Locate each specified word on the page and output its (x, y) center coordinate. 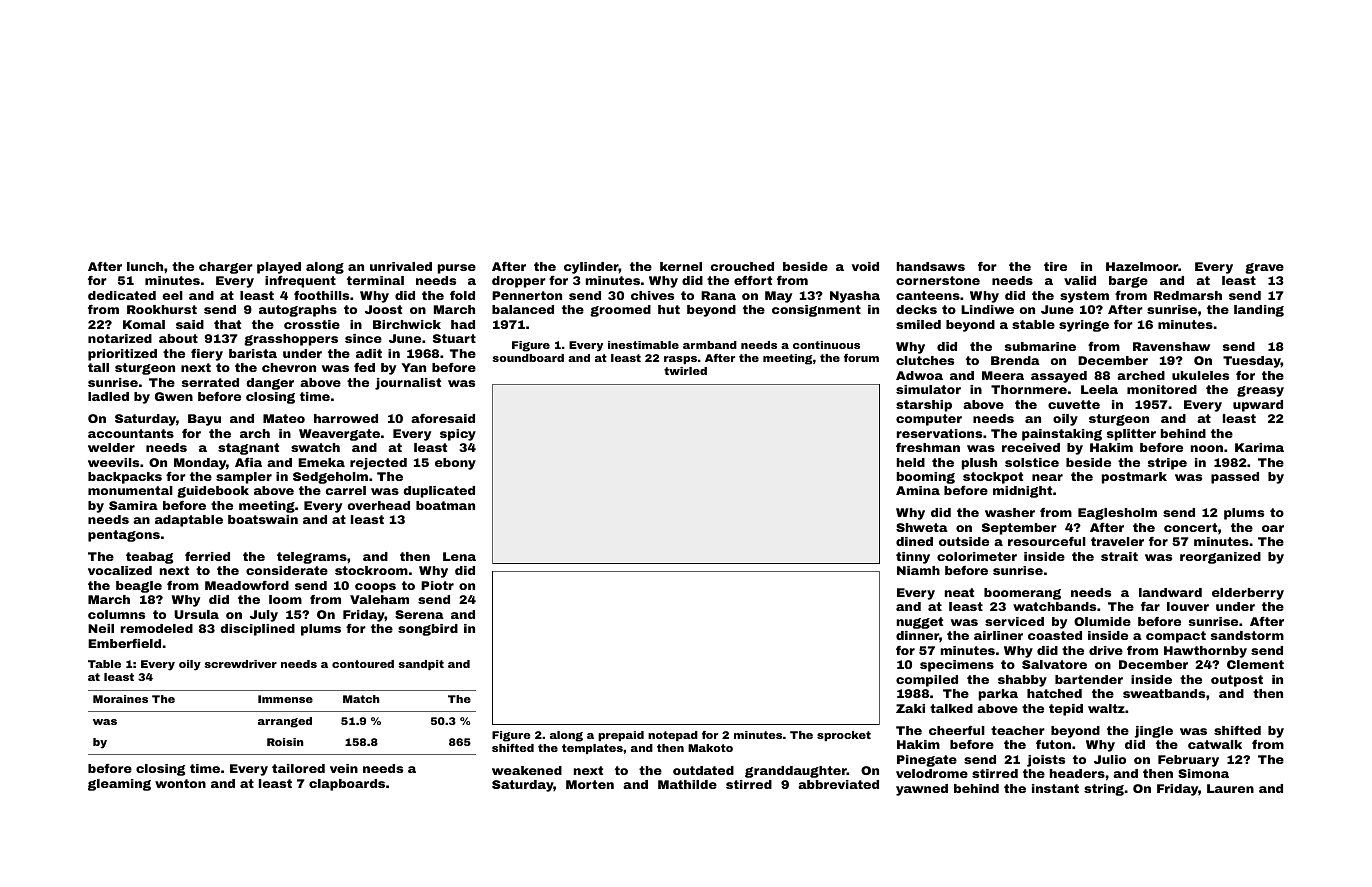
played (279, 268)
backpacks (125, 478)
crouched (742, 266)
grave (1264, 268)
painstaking (1062, 435)
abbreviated (838, 784)
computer (929, 420)
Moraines (120, 699)
